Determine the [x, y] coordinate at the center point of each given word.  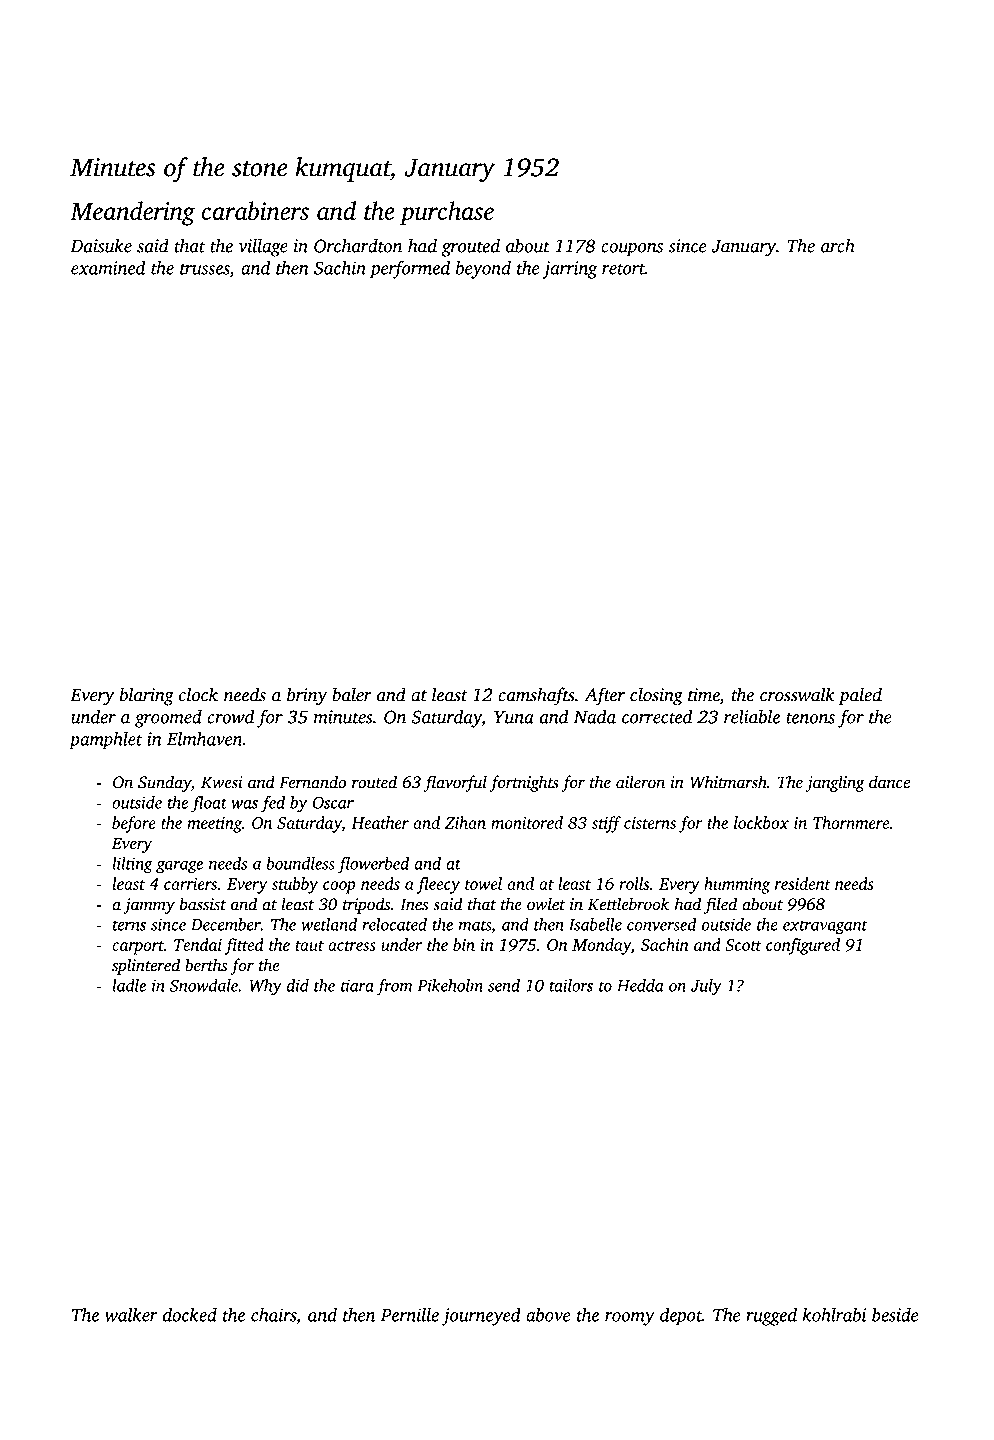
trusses [205, 269]
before [134, 824]
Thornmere [851, 822]
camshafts [536, 696]
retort [623, 269]
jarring [569, 270]
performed [410, 269]
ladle [129, 985]
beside [895, 1314]
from [395, 987]
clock [198, 694]
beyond [483, 269]
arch [838, 245]
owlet [546, 904]
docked [190, 1314]
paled [860, 696]
